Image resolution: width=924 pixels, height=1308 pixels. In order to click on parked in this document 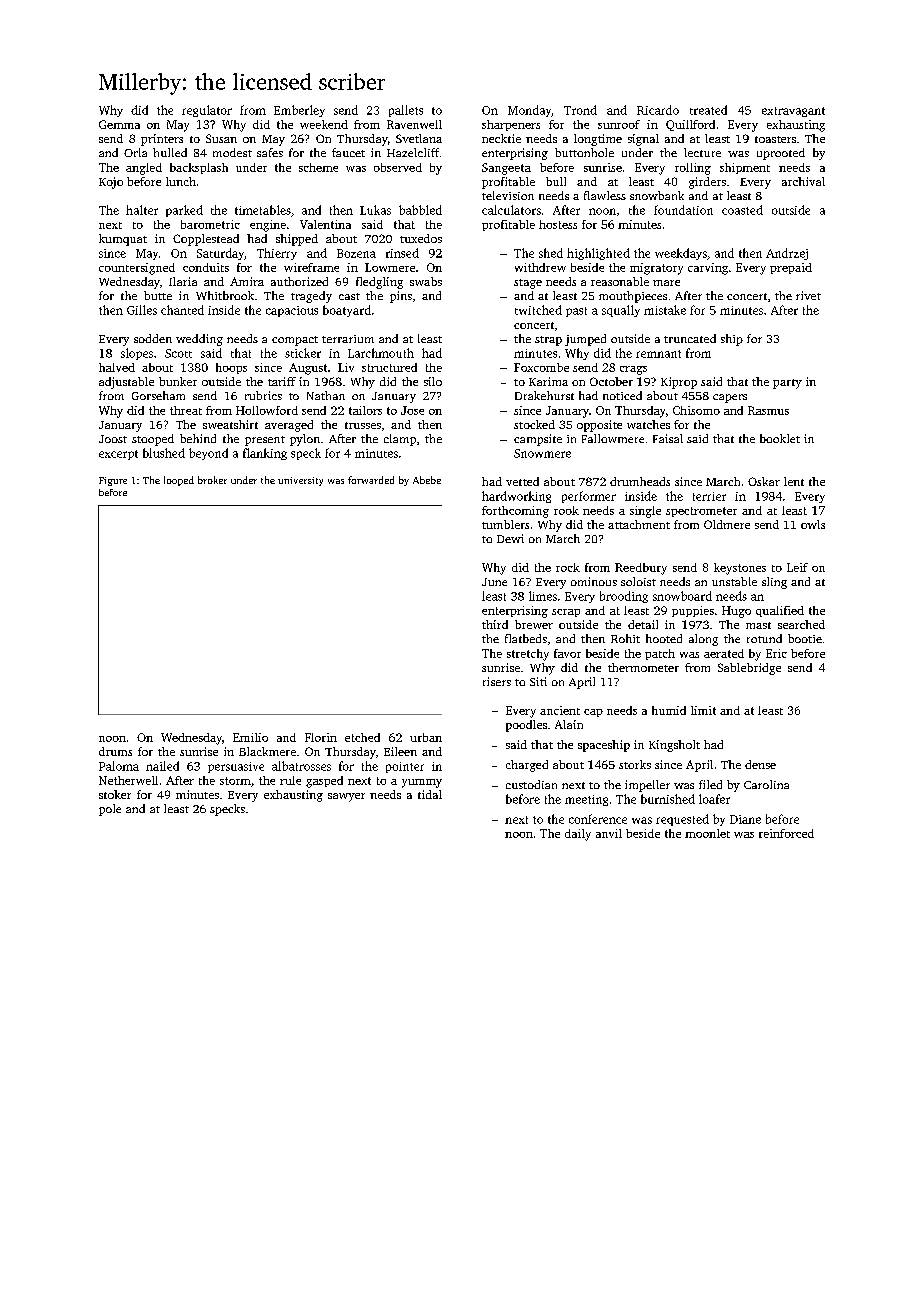, I will do `click(184, 211)`.
